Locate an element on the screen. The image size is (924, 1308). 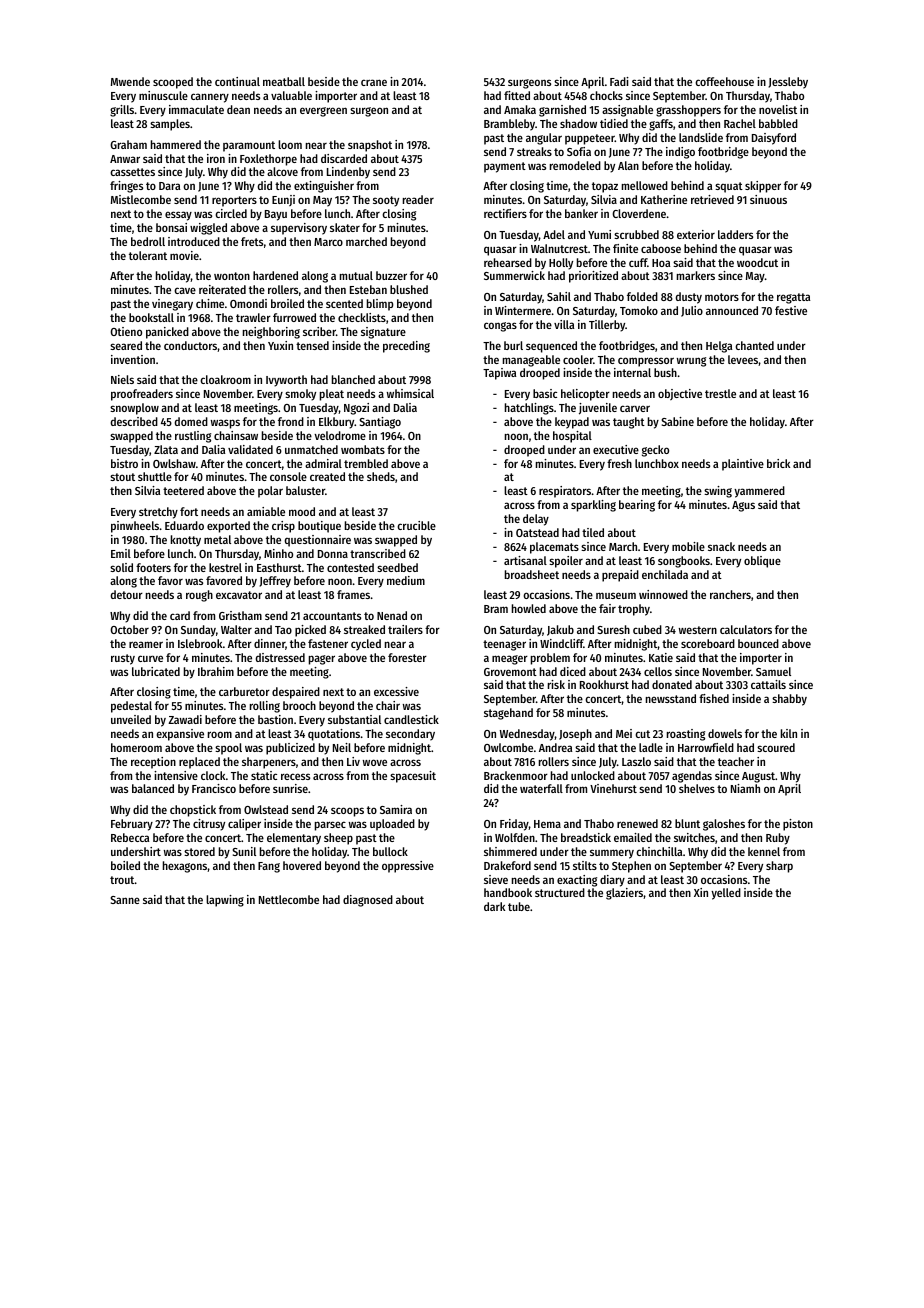
Niels is located at coordinates (122, 379).
